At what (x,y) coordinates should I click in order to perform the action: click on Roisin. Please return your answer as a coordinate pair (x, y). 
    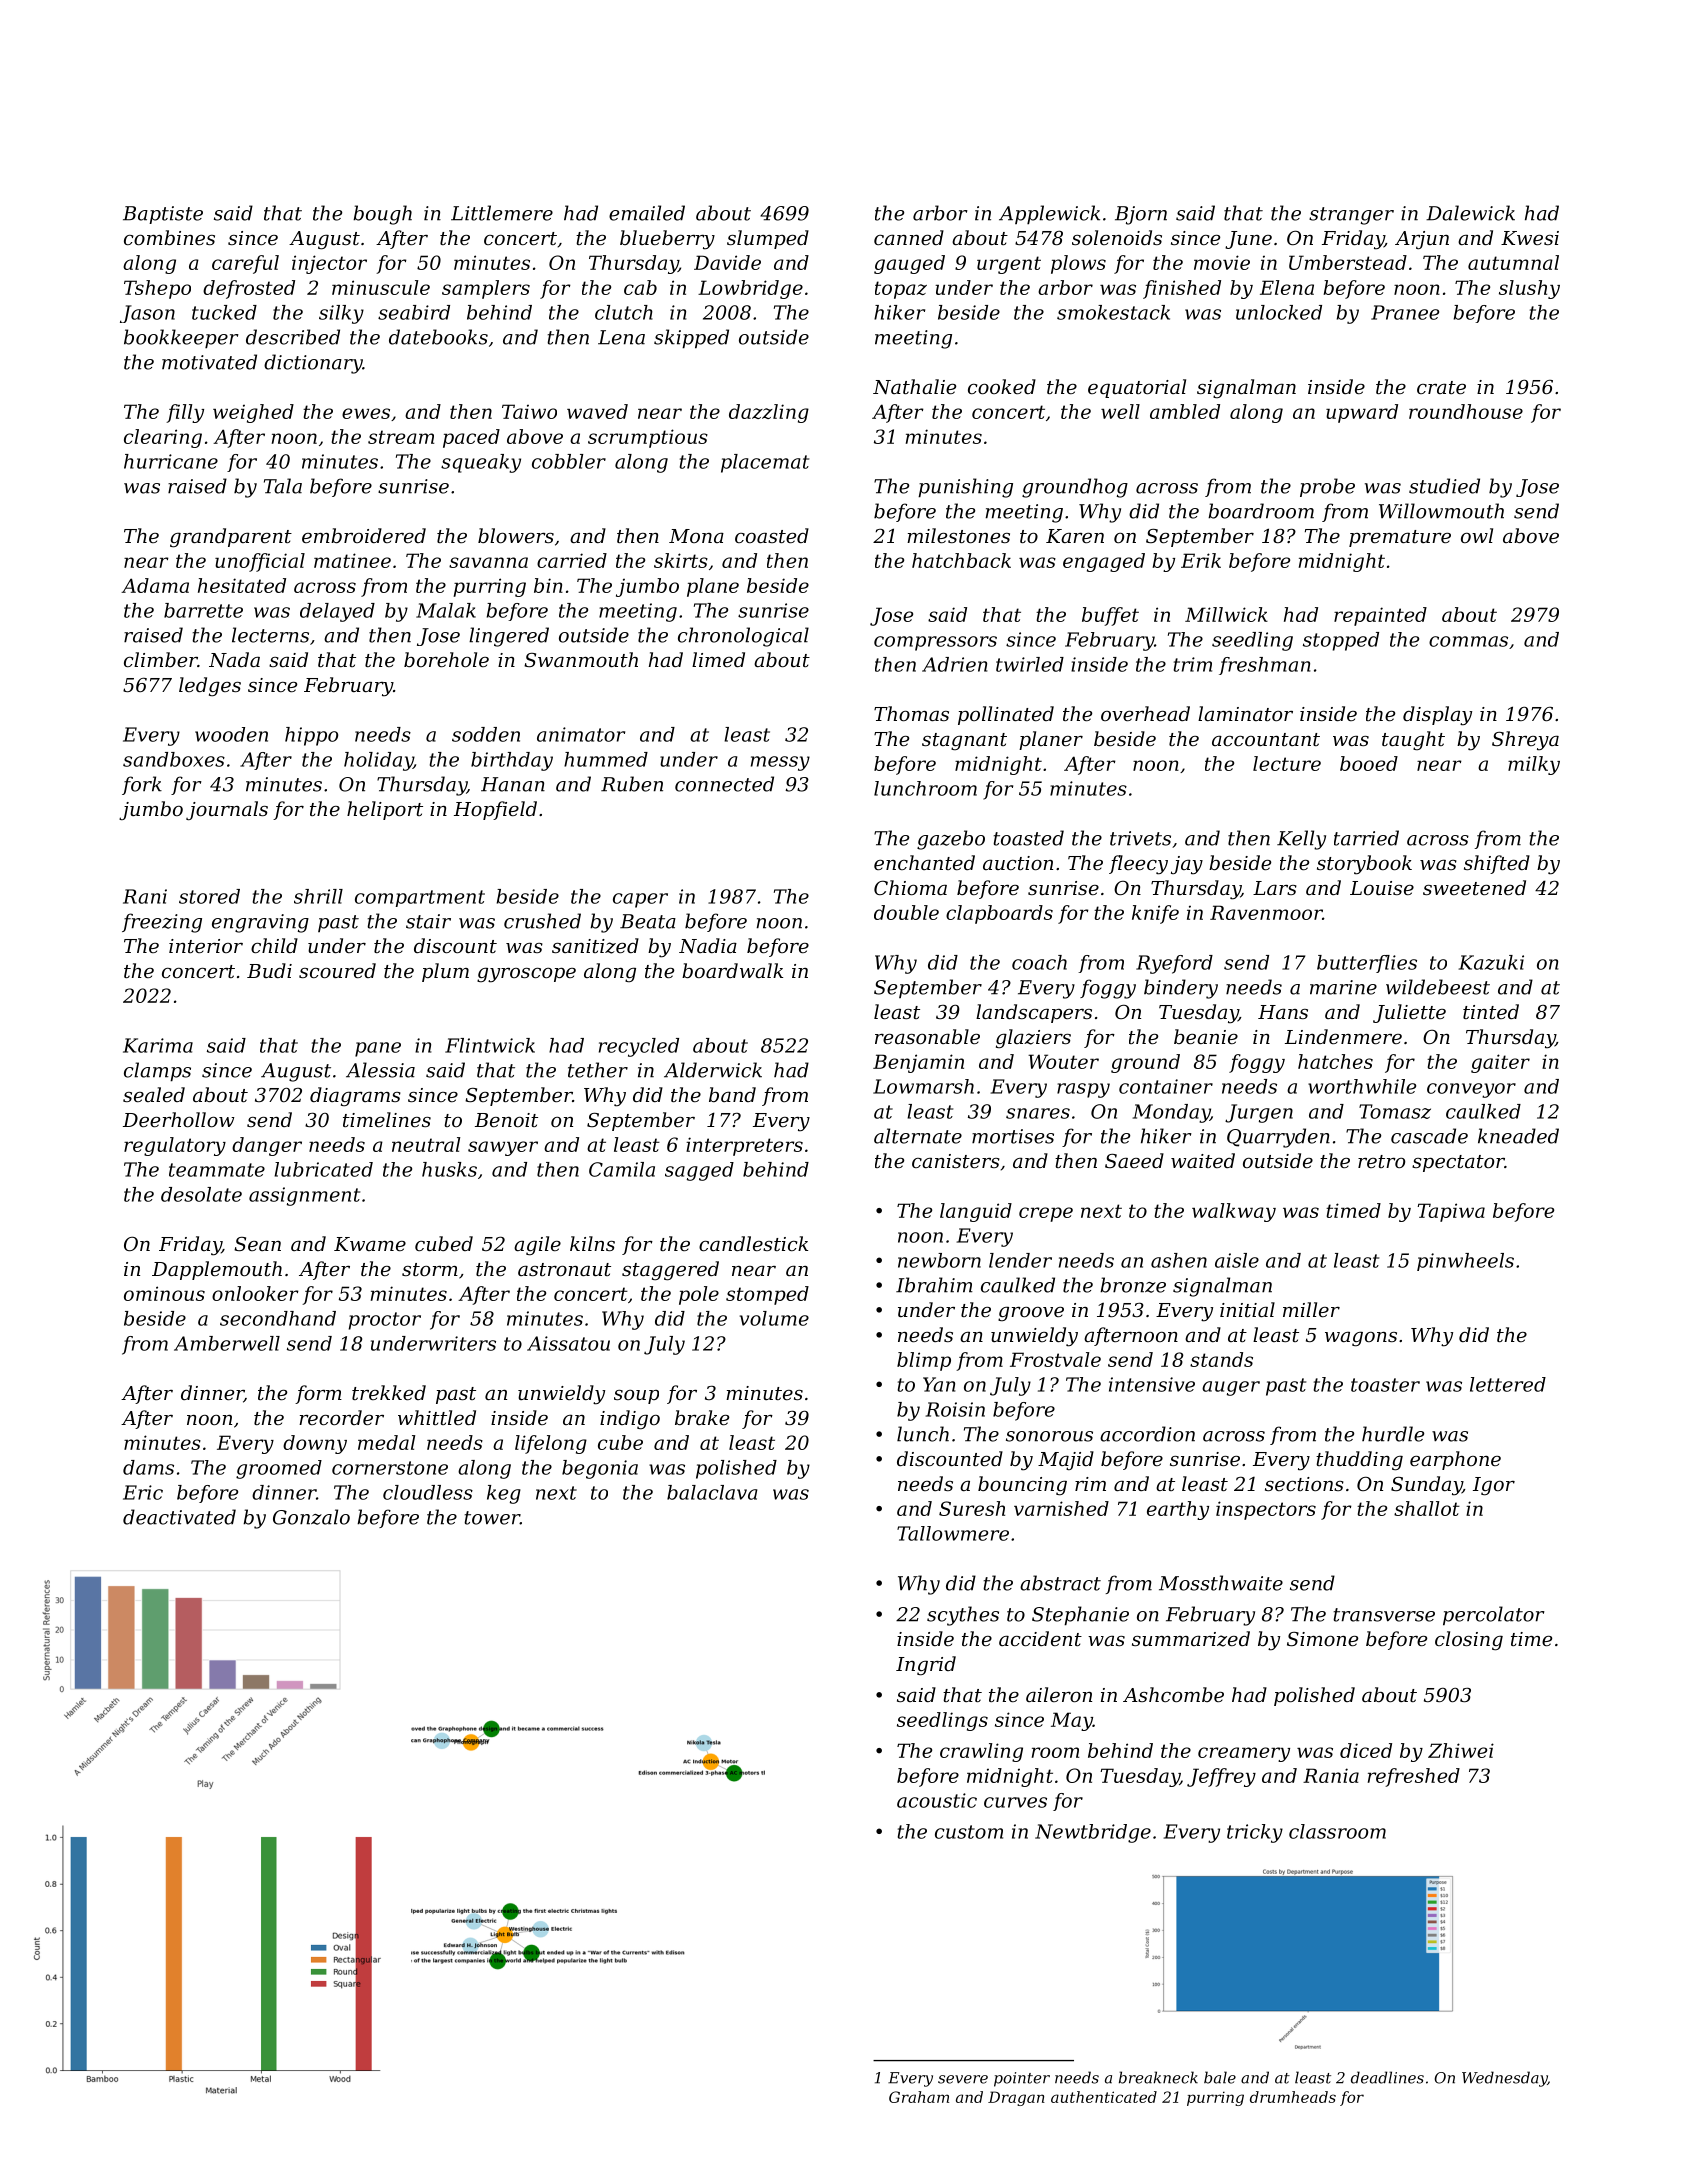
    Looking at the image, I should click on (955, 1409).
